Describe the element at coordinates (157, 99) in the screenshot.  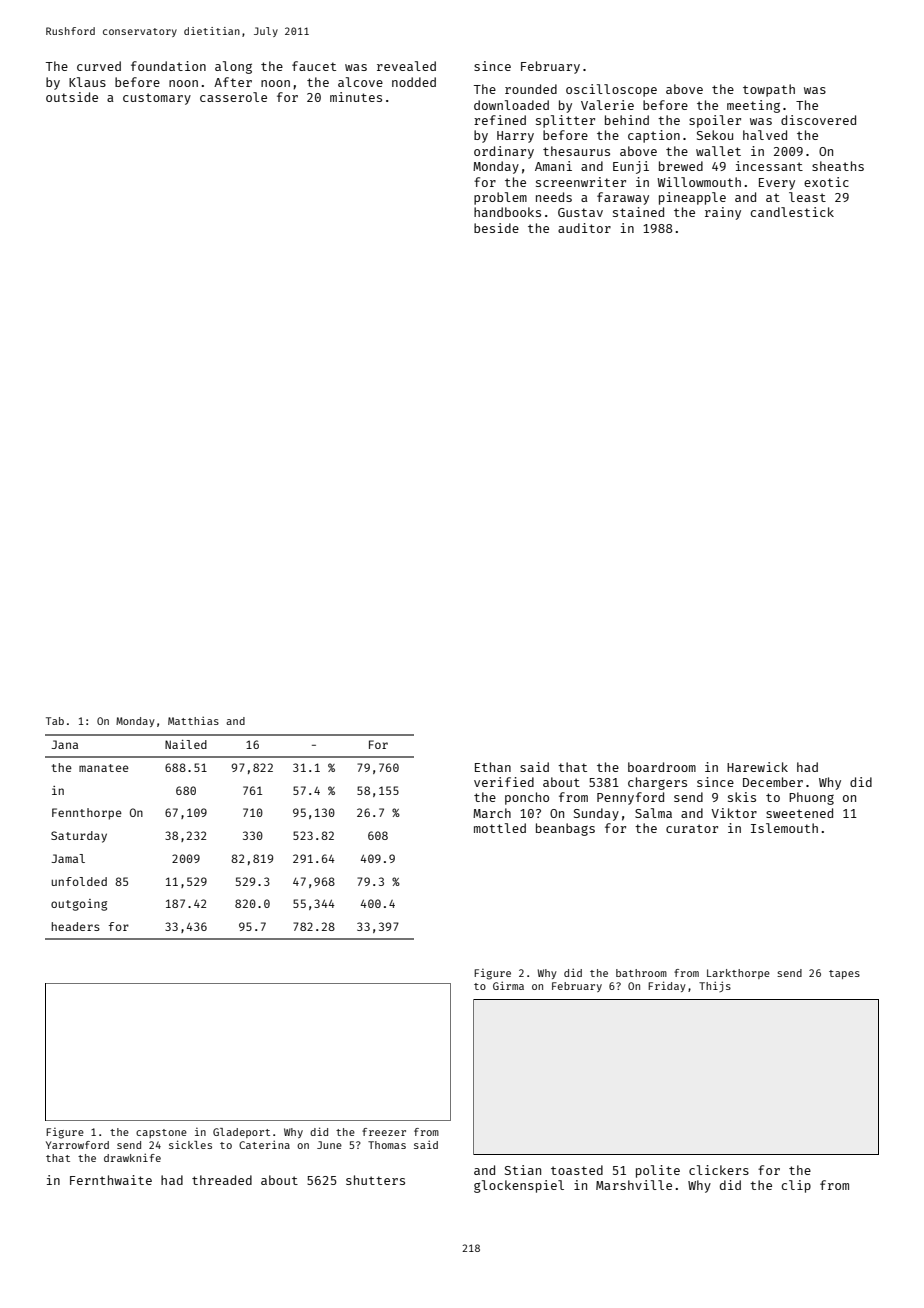
I see `customary` at that location.
